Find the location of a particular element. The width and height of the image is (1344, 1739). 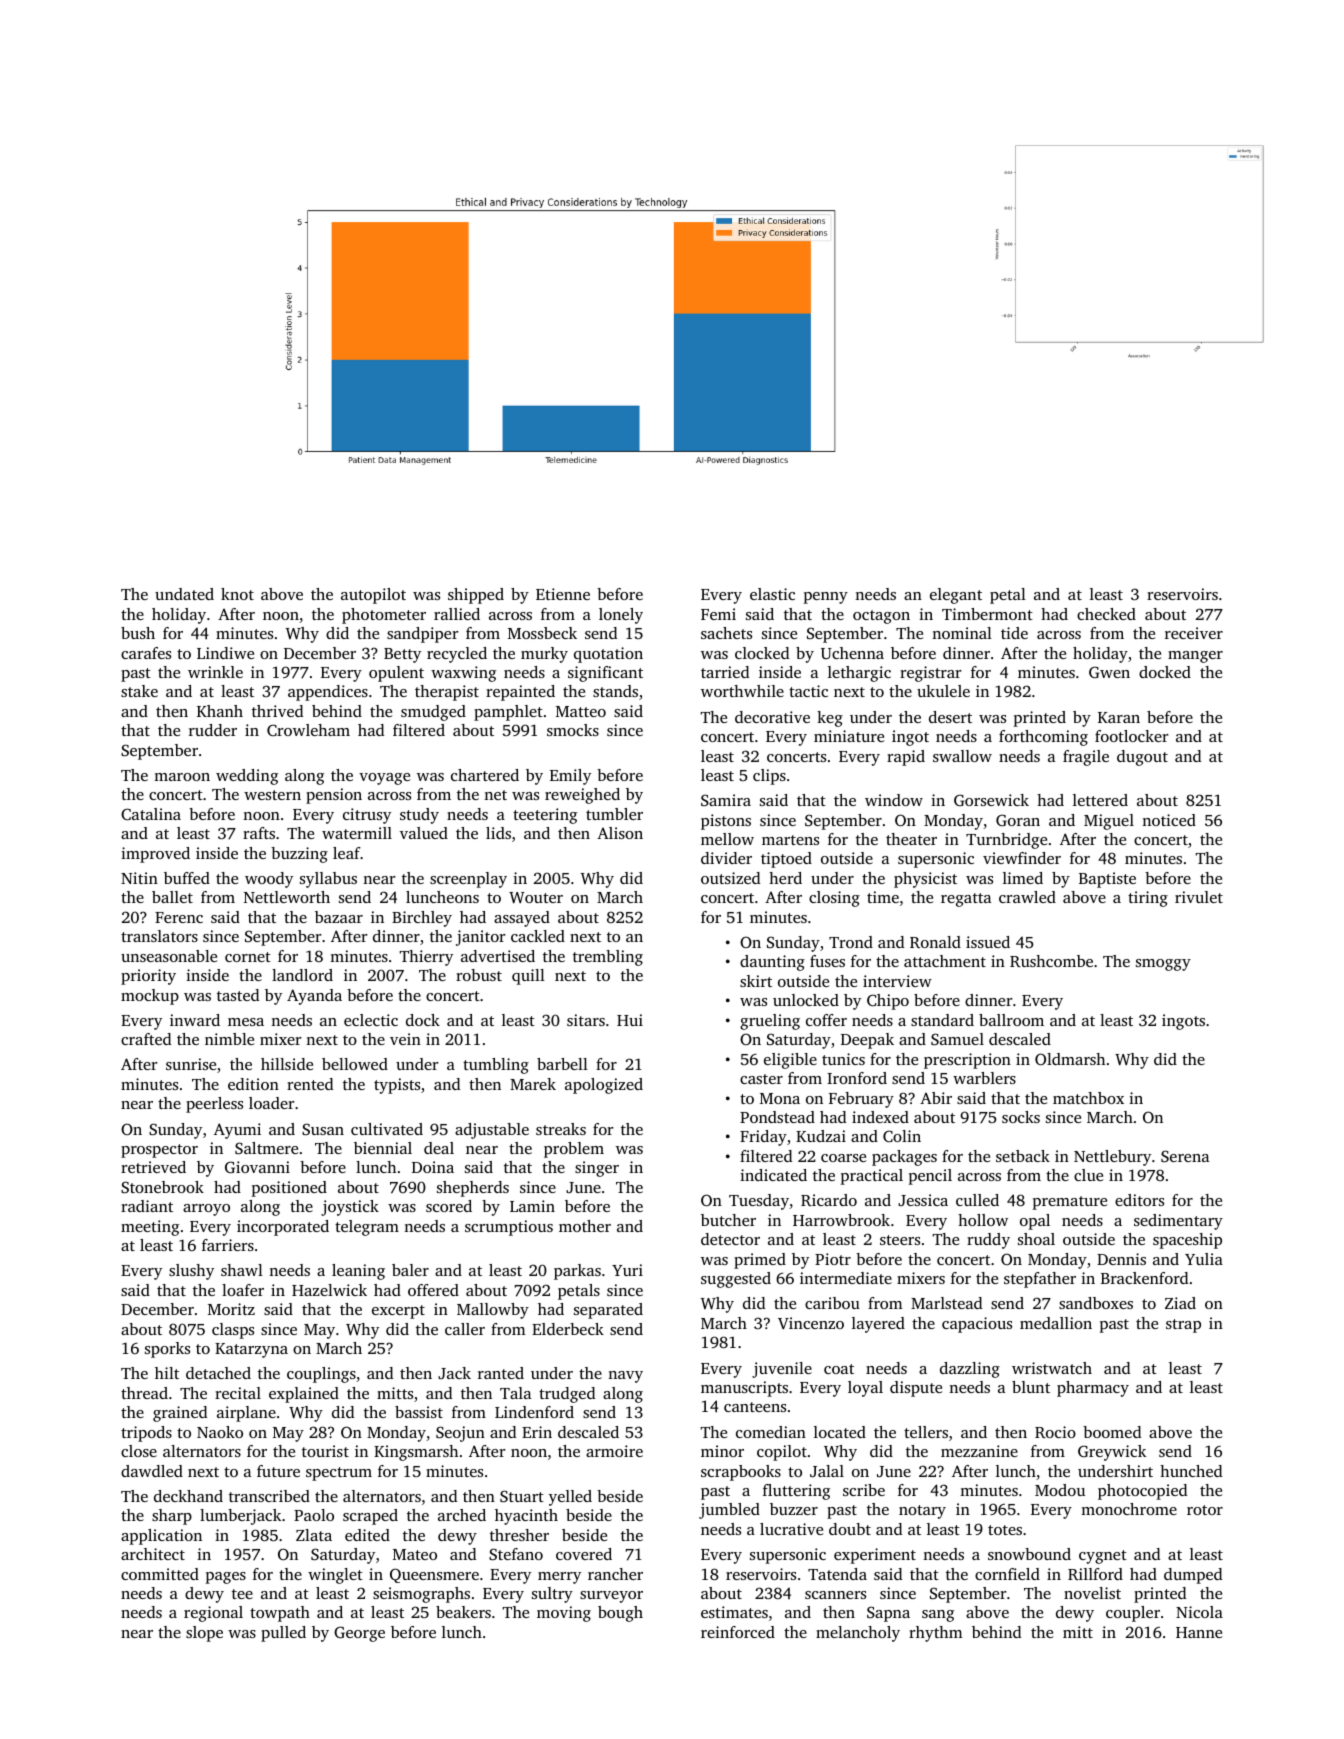

sharp is located at coordinates (172, 1517).
